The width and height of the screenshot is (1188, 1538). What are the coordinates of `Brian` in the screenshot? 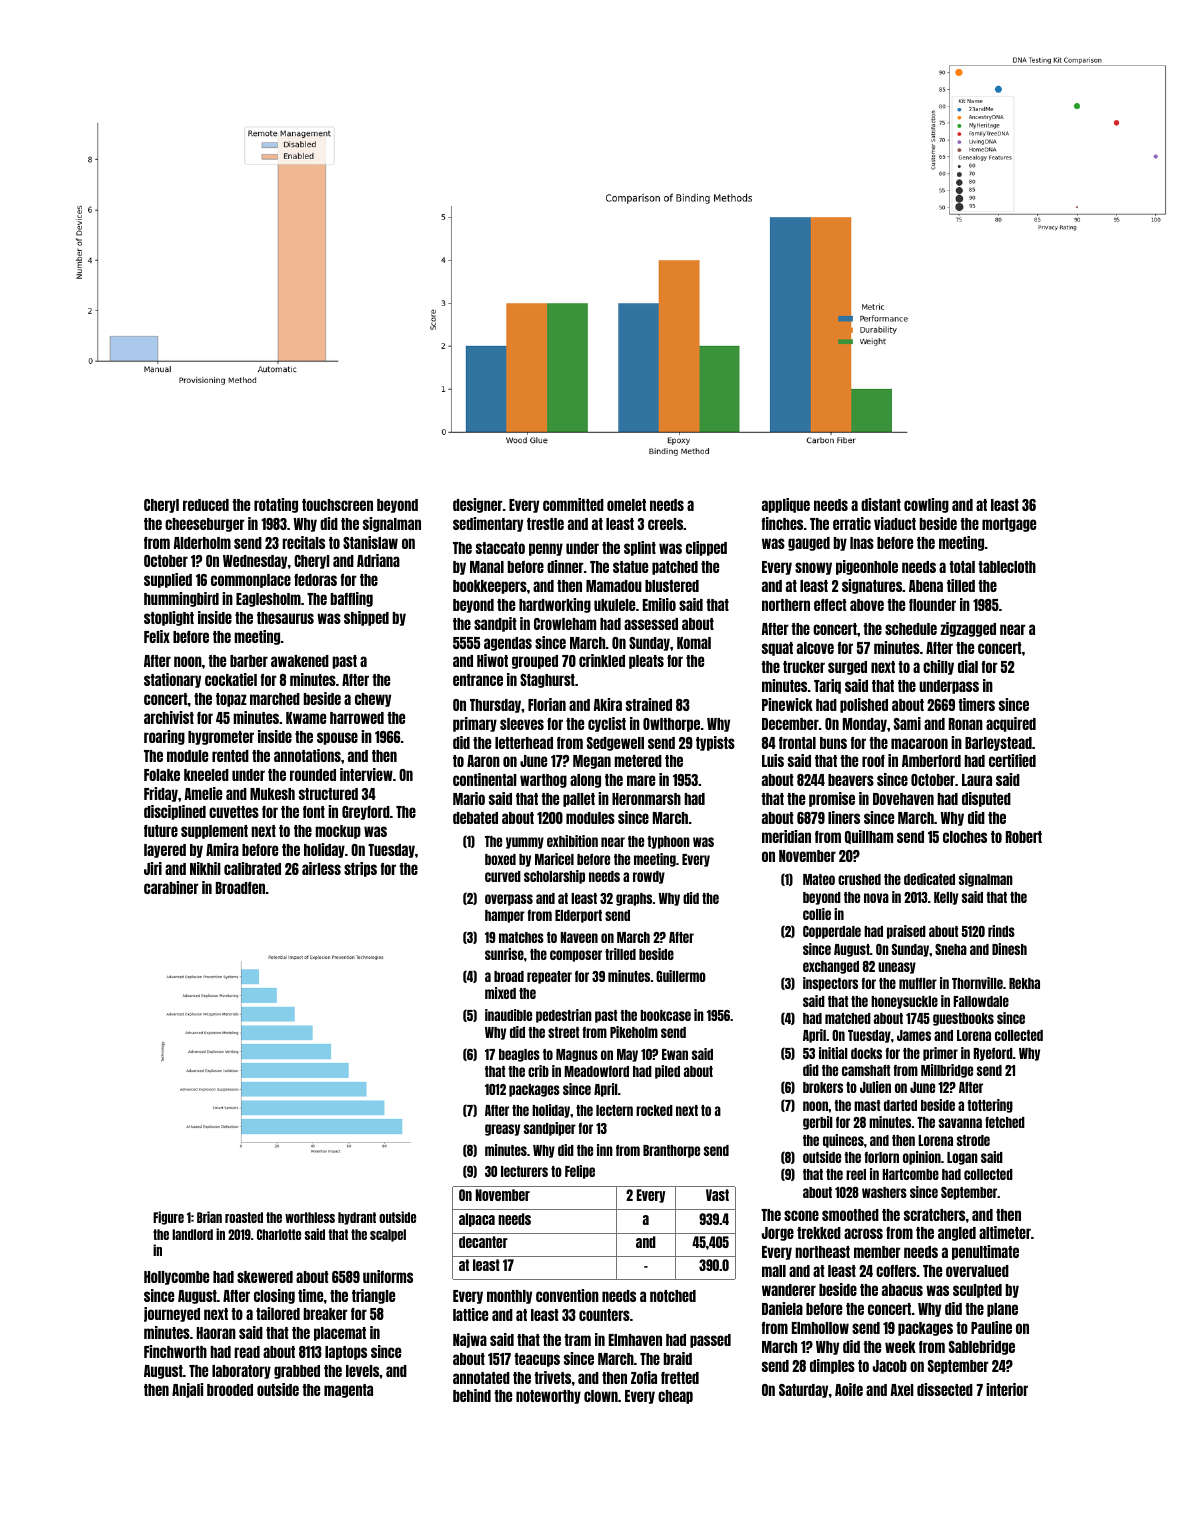 It's located at (209, 1217).
